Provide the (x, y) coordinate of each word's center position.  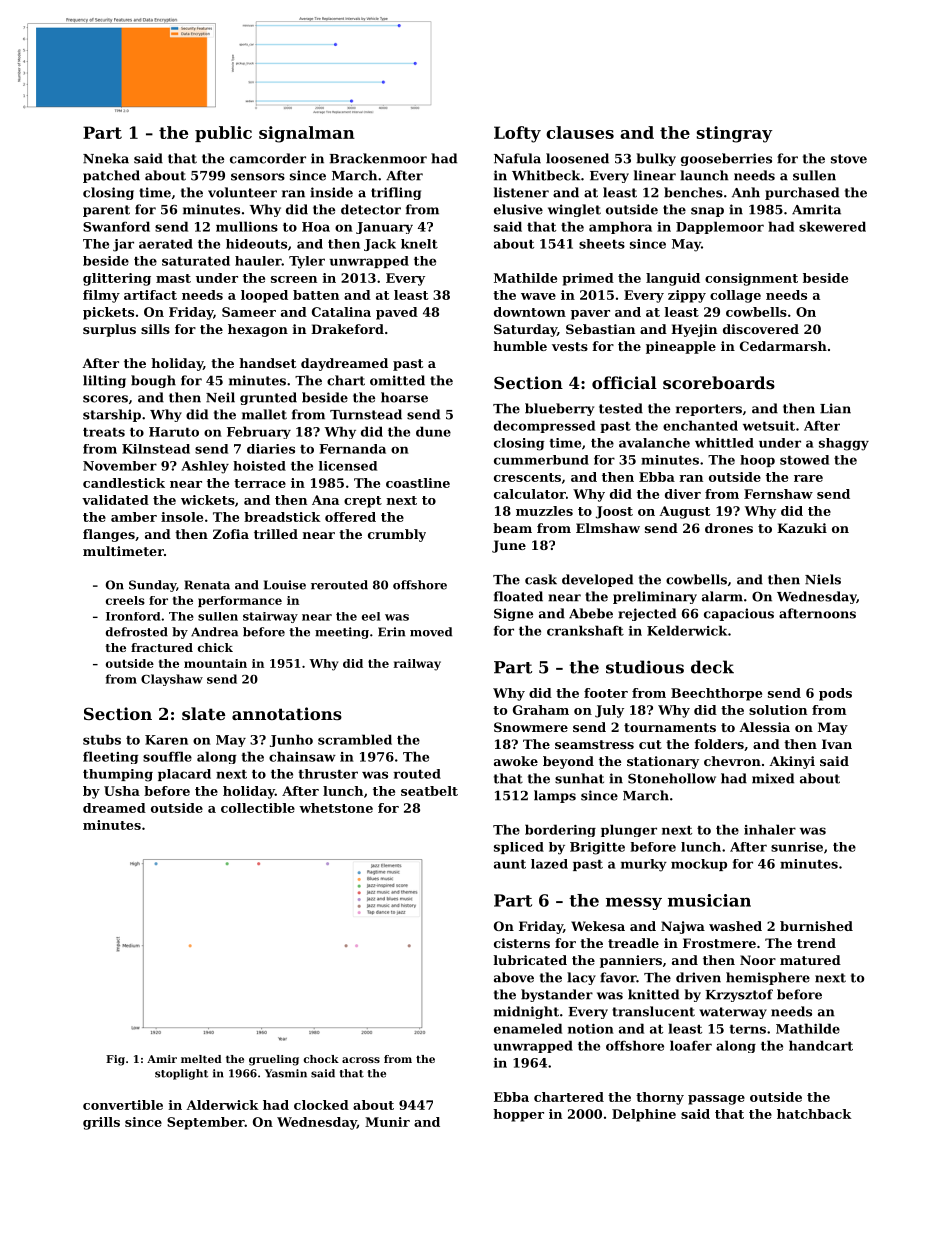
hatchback (814, 1114)
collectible (258, 808)
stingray (734, 134)
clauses (580, 132)
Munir (387, 1122)
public (223, 134)
